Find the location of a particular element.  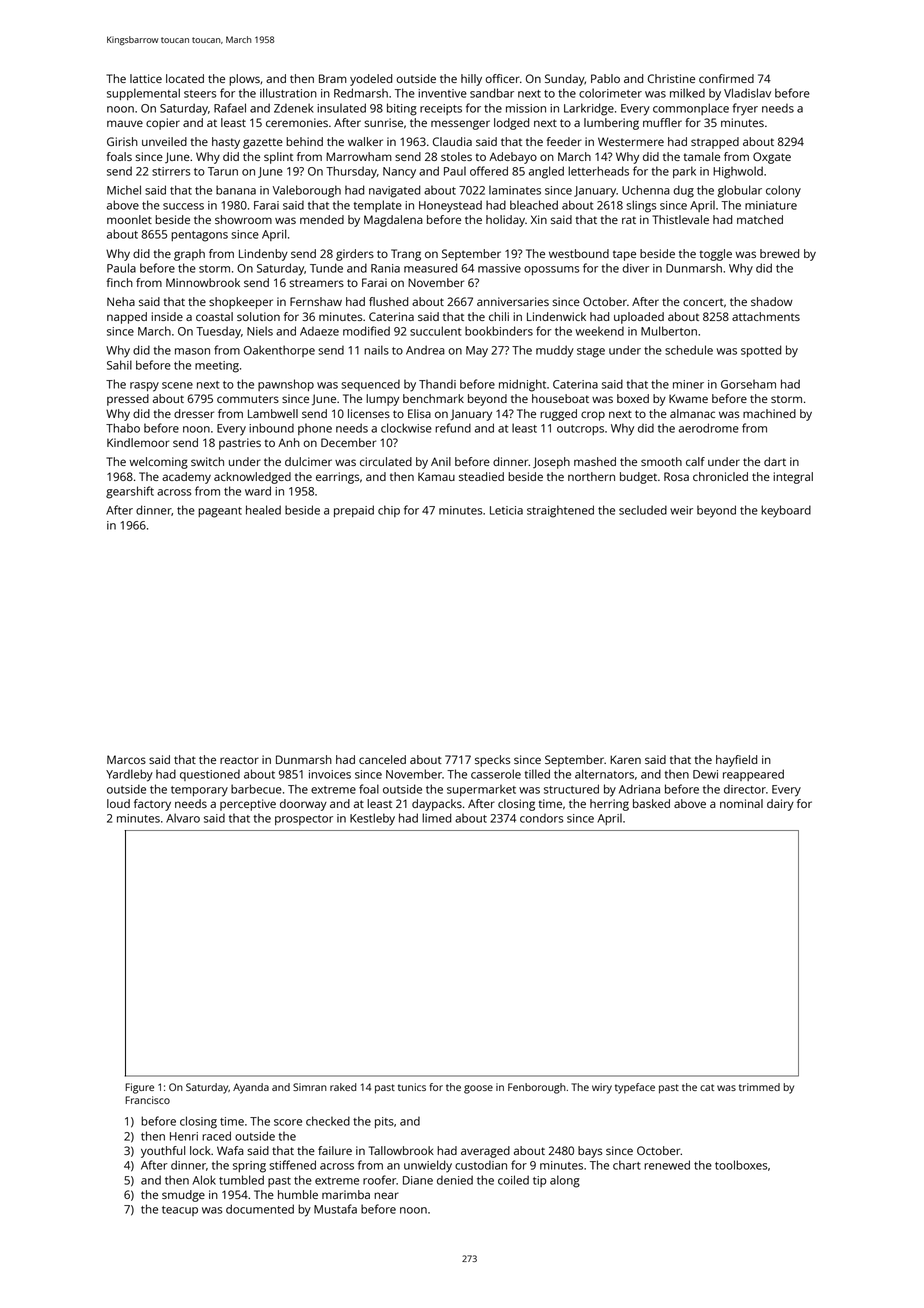

slings is located at coordinates (641, 206).
